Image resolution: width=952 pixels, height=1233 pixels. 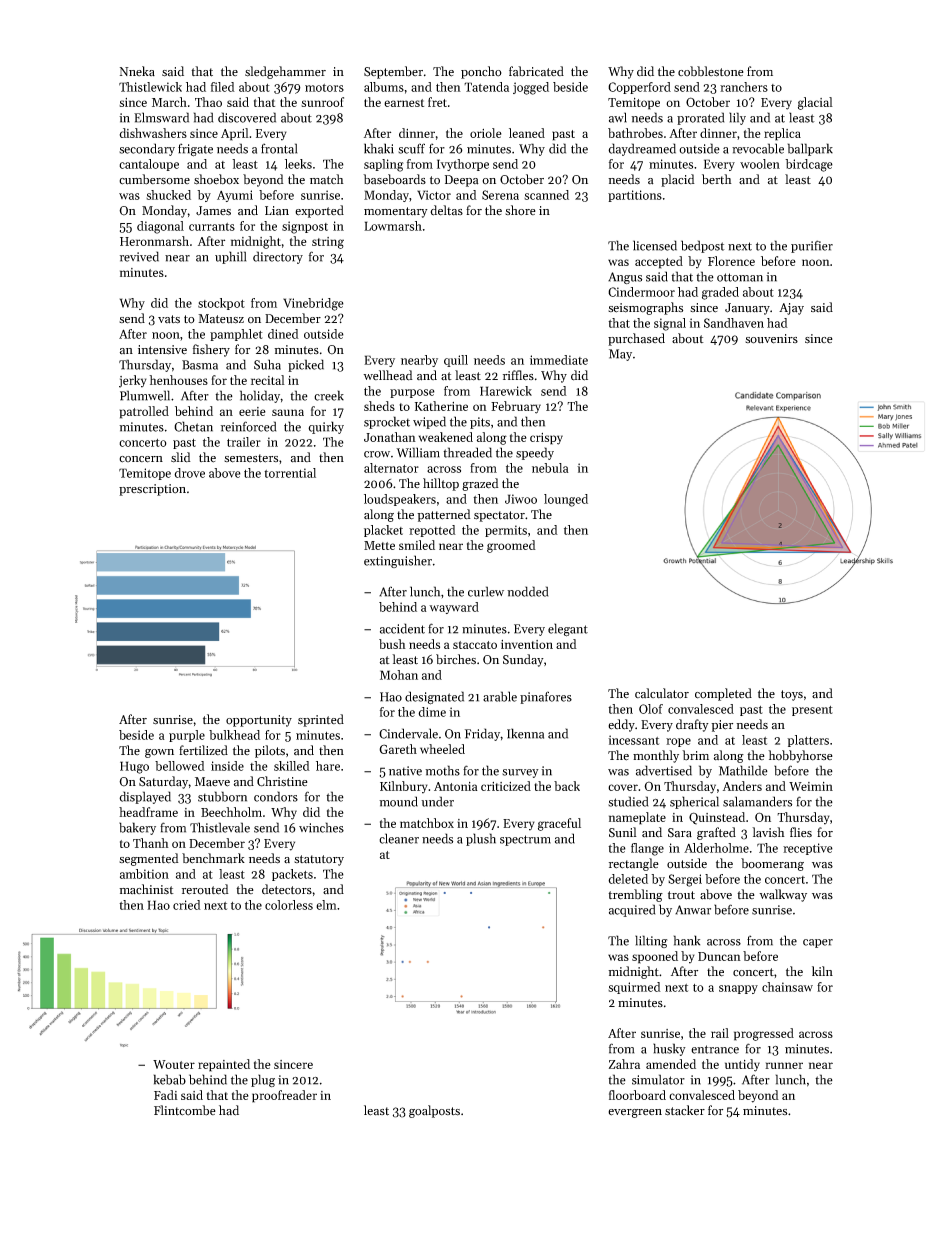 What do you see at coordinates (634, 988) in the screenshot?
I see `squirmed` at bounding box center [634, 988].
